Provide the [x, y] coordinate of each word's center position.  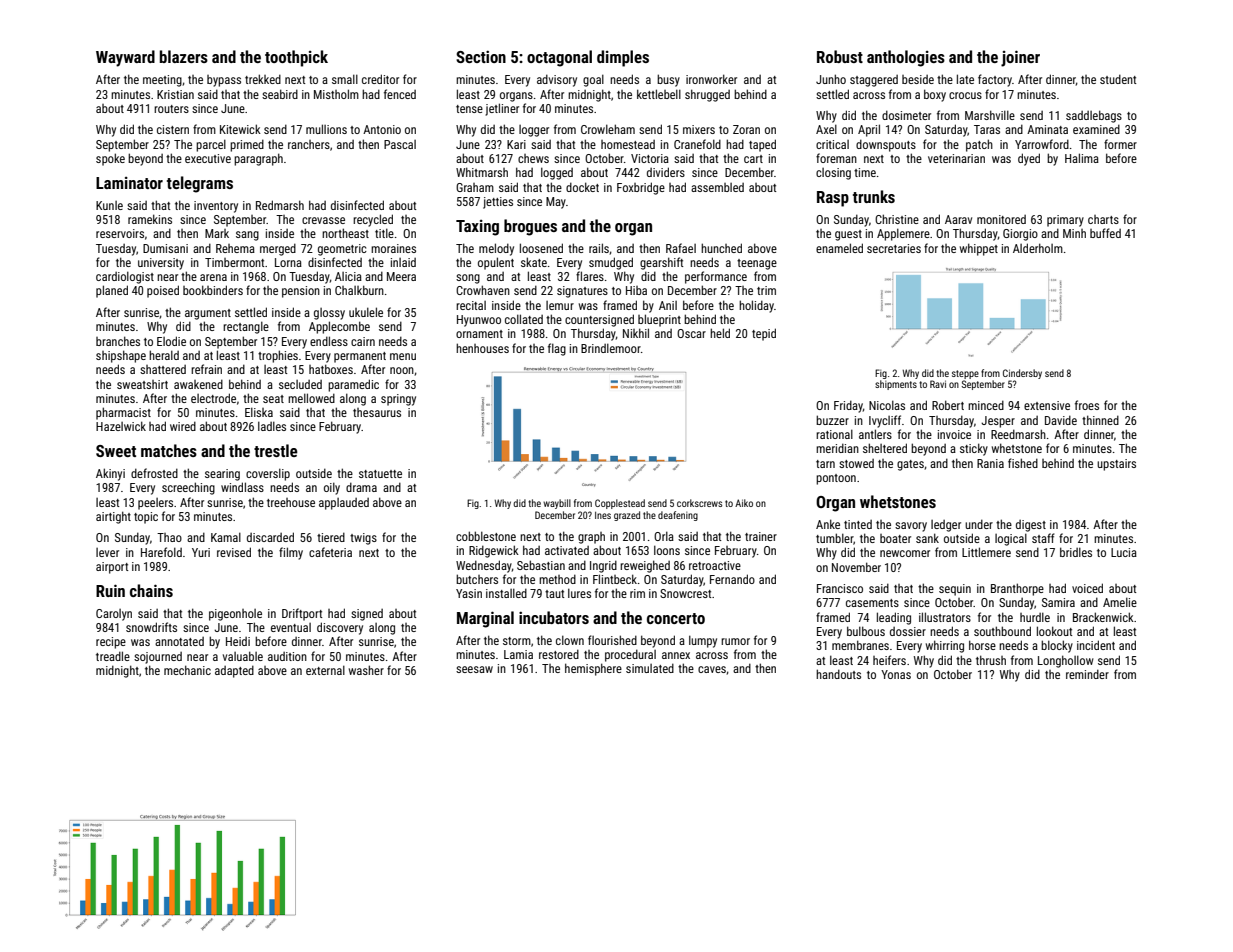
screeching [188, 488]
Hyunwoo [479, 321]
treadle [113, 656]
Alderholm [1038, 248]
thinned [1100, 420]
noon [402, 370]
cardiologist [125, 277]
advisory [557, 80]
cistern [173, 129]
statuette [380, 474]
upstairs [1116, 465]
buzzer [832, 420]
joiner [1020, 58]
